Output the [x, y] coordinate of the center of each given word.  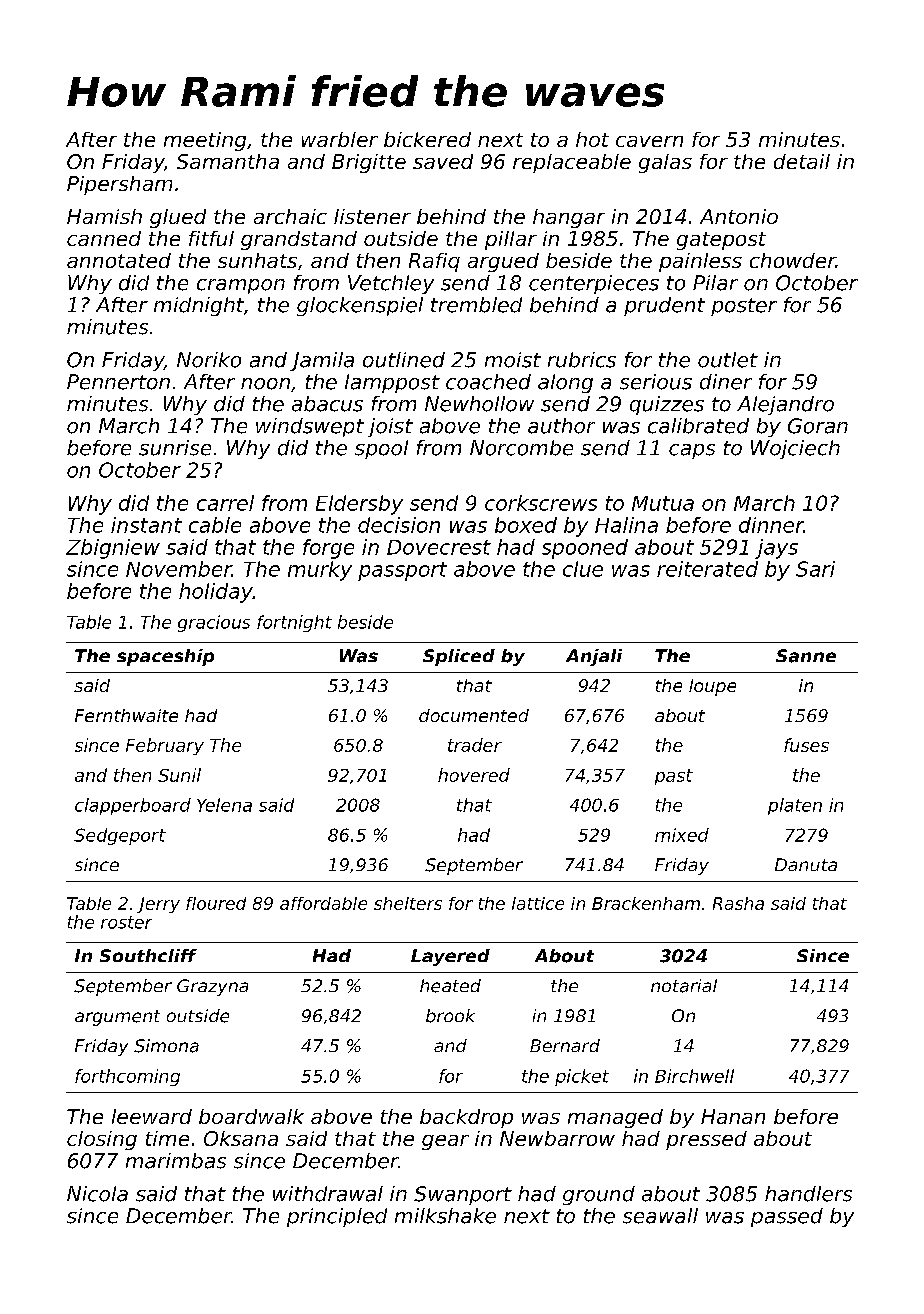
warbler [340, 139]
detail [802, 161]
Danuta [806, 864]
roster [126, 922]
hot [592, 139]
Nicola [97, 1194]
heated [450, 986]
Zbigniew [113, 549]
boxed [526, 525]
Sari [815, 569]
